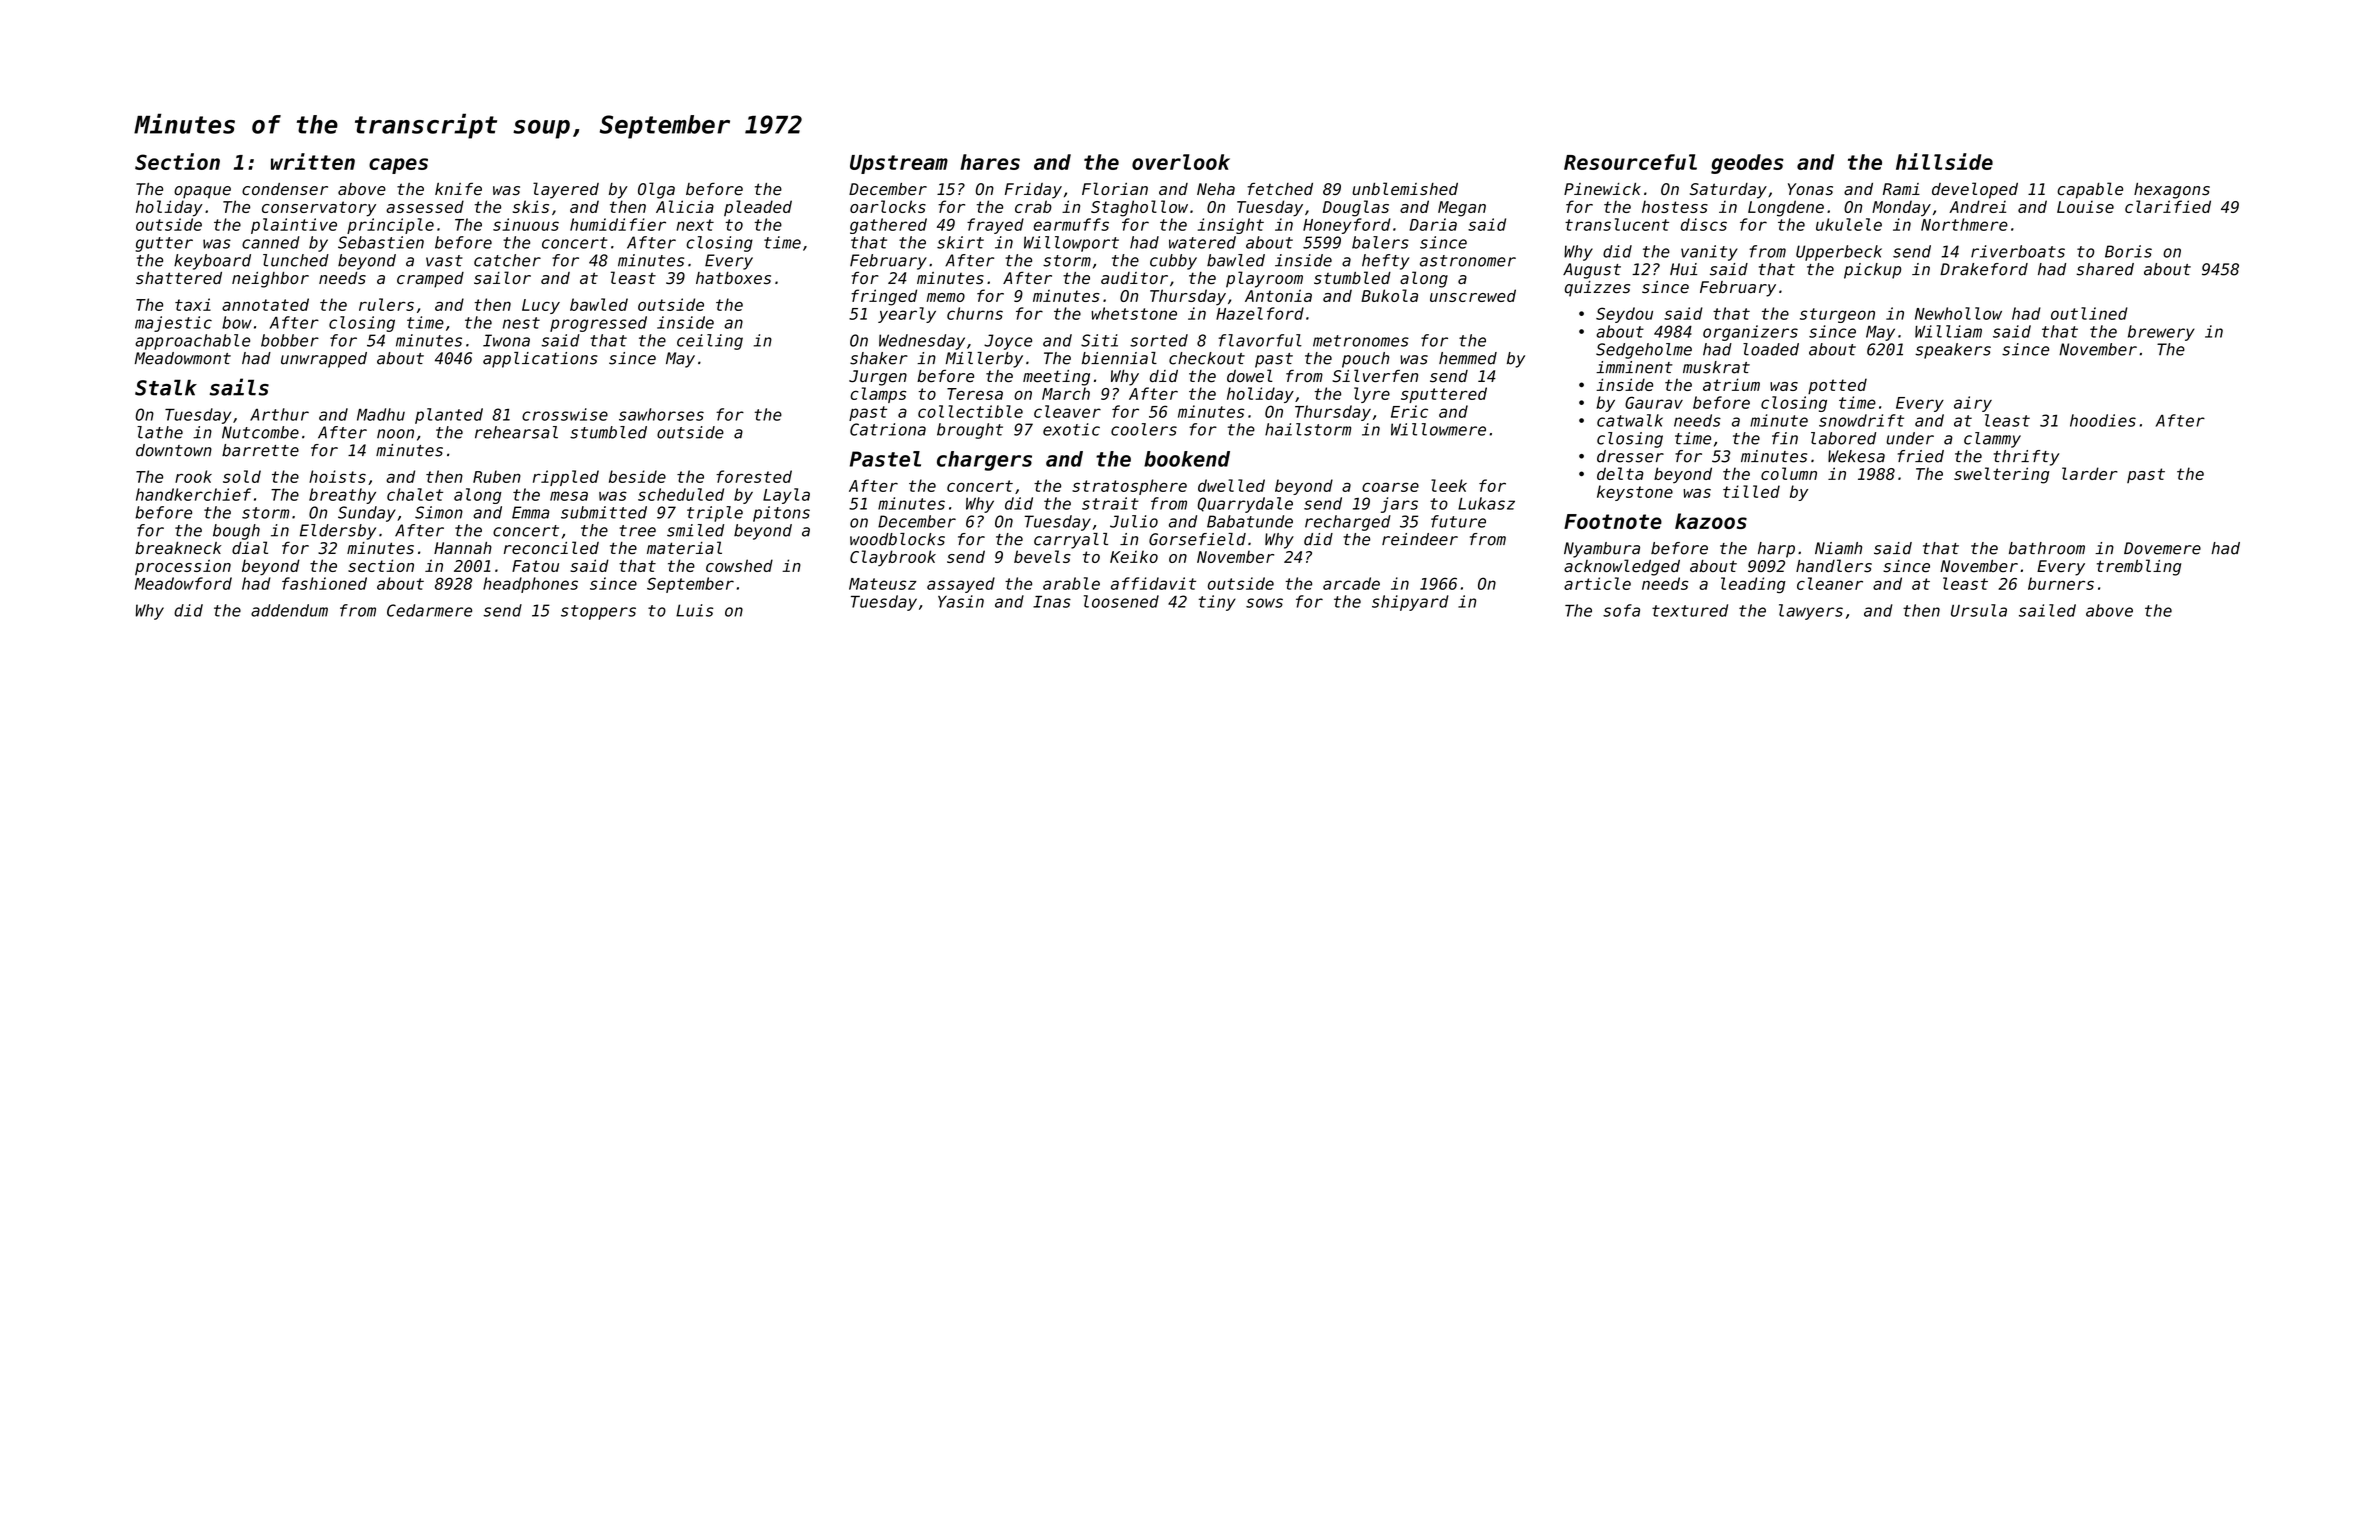  What do you see at coordinates (289, 610) in the screenshot?
I see `addendum` at bounding box center [289, 610].
